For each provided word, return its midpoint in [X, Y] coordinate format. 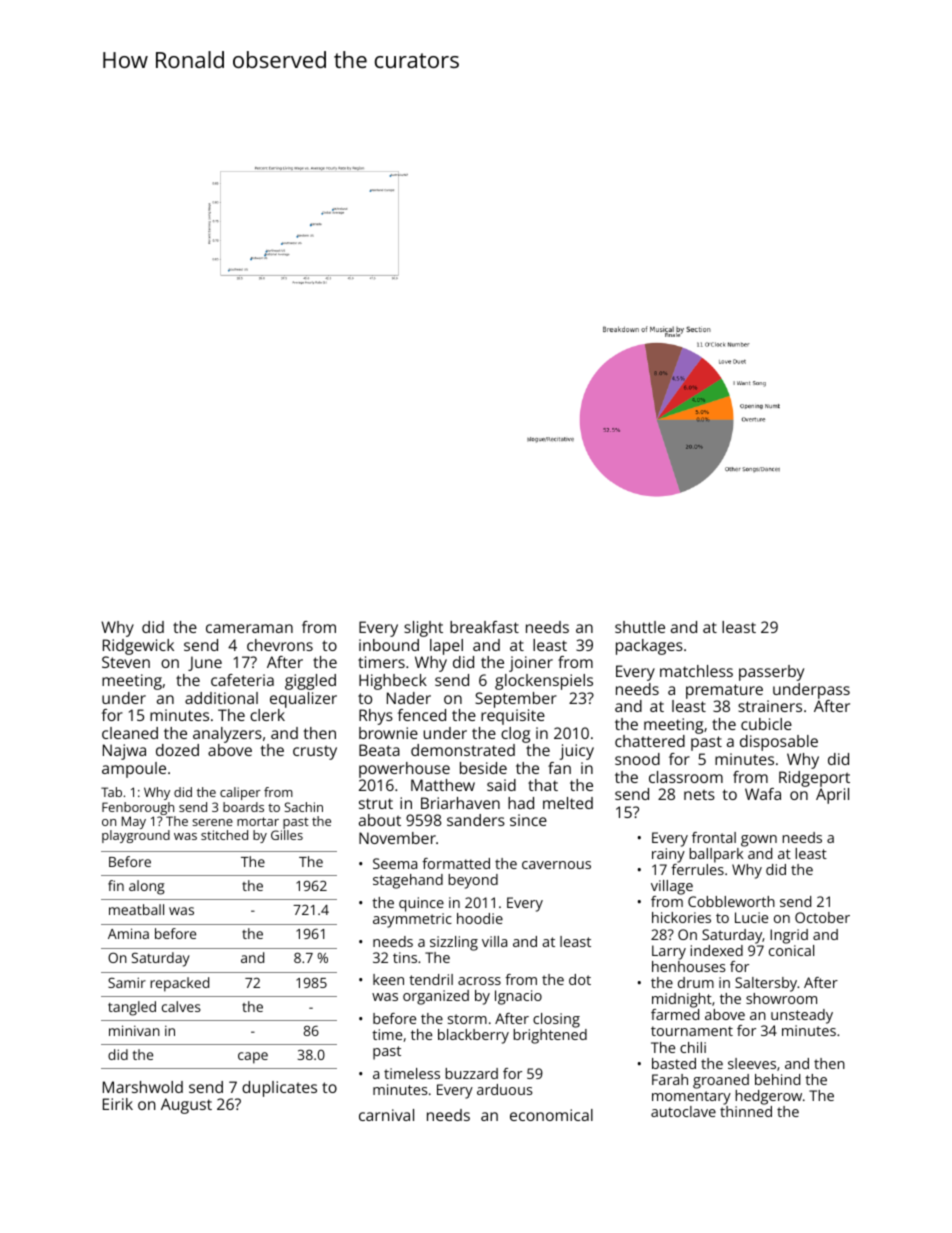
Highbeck [393, 682]
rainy [668, 855]
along [147, 887]
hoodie [480, 918]
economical [551, 1115]
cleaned [130, 733]
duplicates [279, 1089]
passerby [771, 673]
